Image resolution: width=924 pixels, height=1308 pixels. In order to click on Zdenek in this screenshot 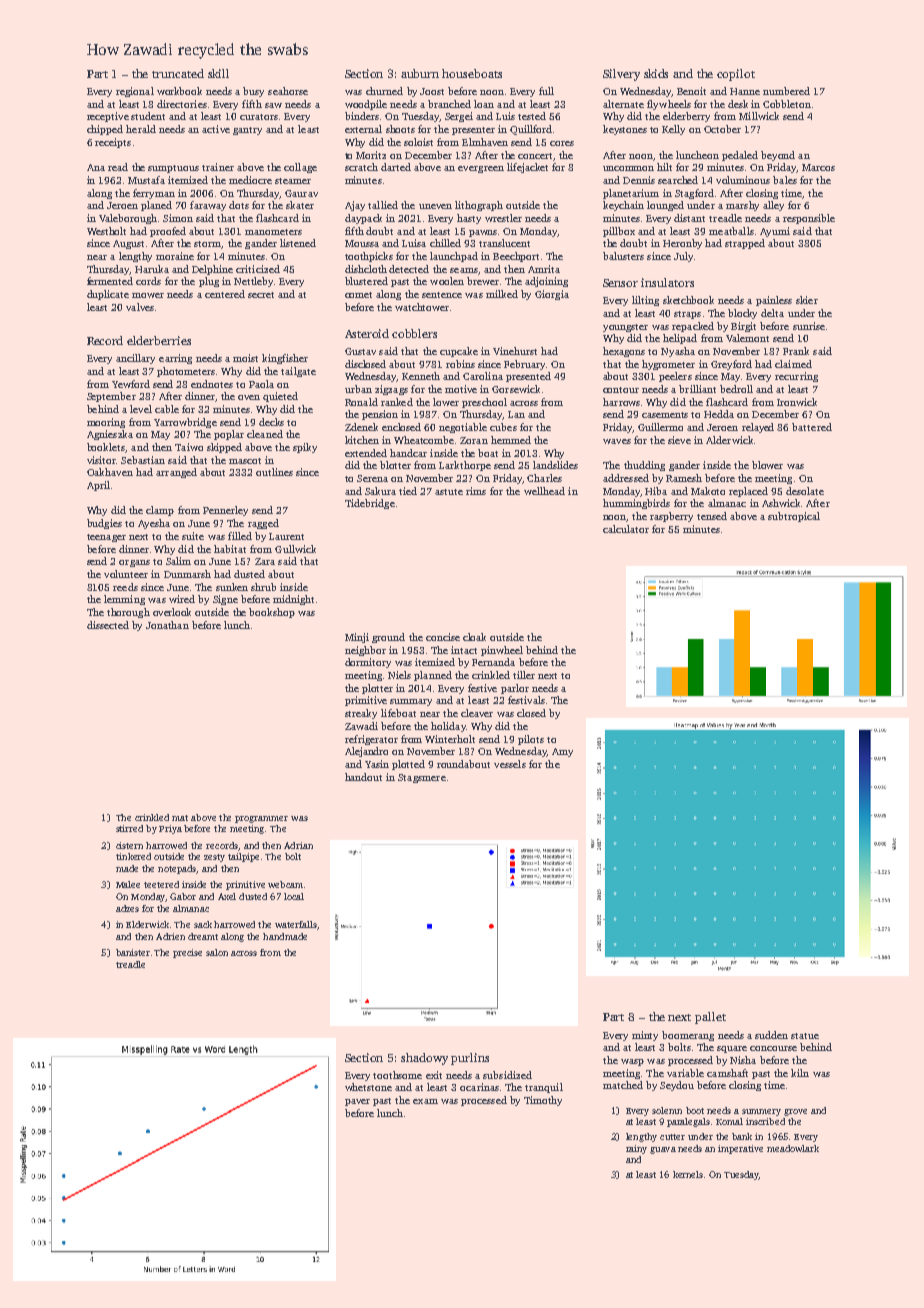, I will do `click(361, 427)`.
